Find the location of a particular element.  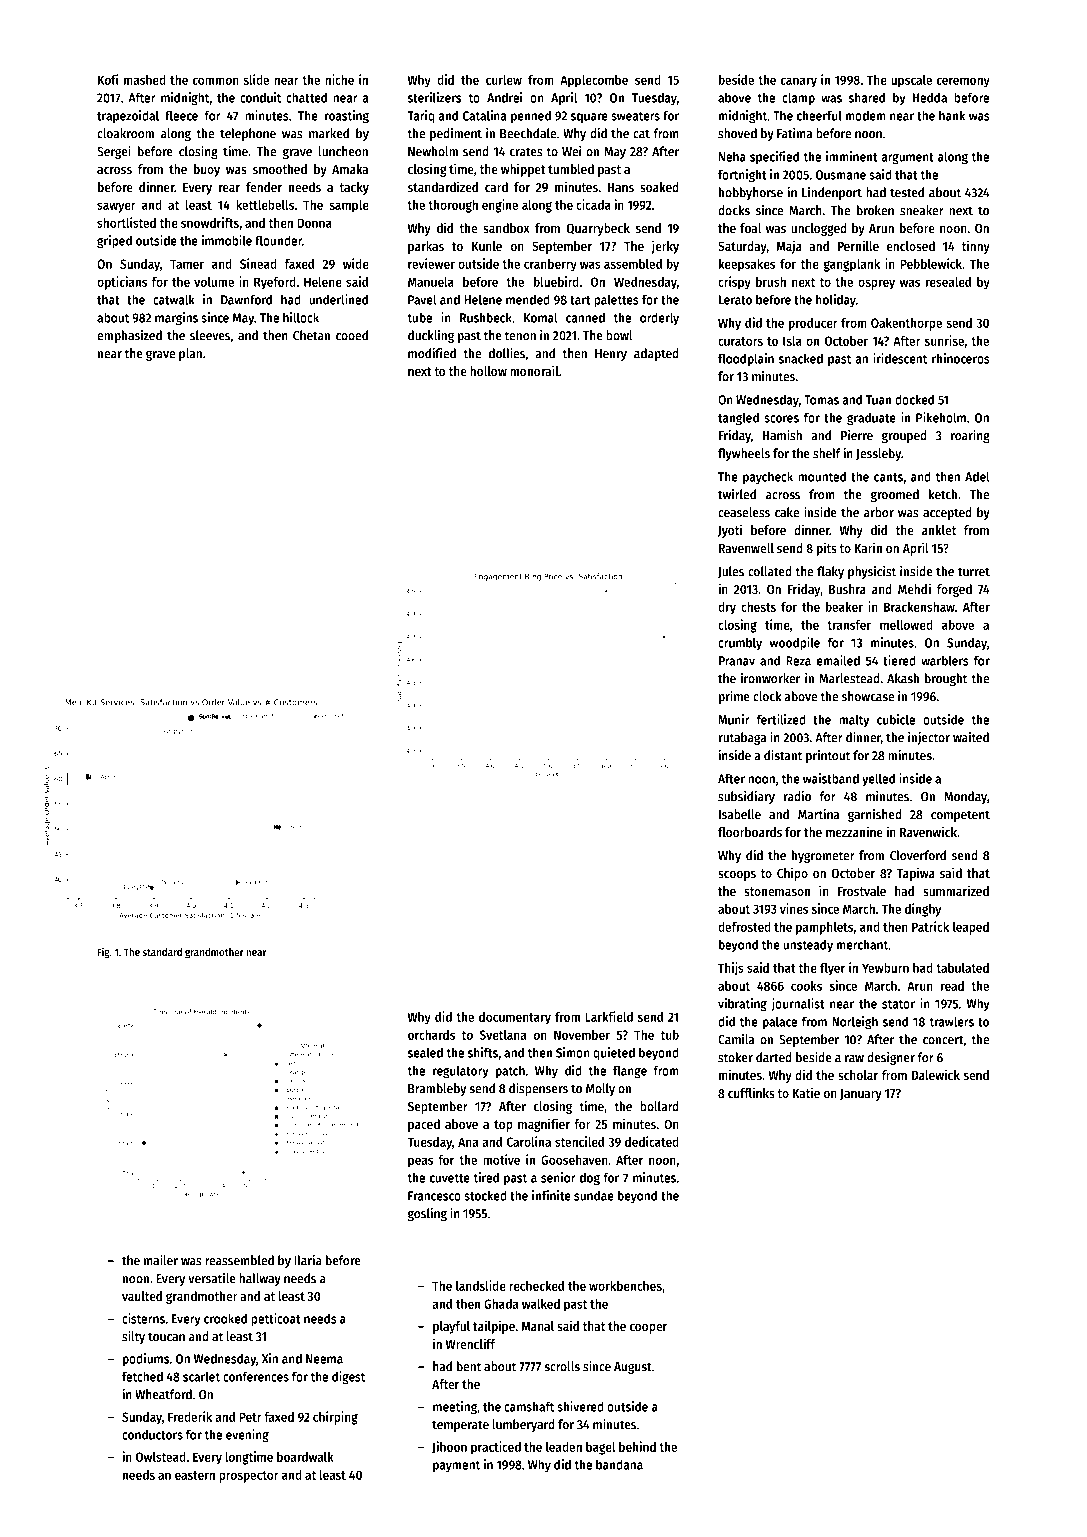

prime is located at coordinates (734, 697).
